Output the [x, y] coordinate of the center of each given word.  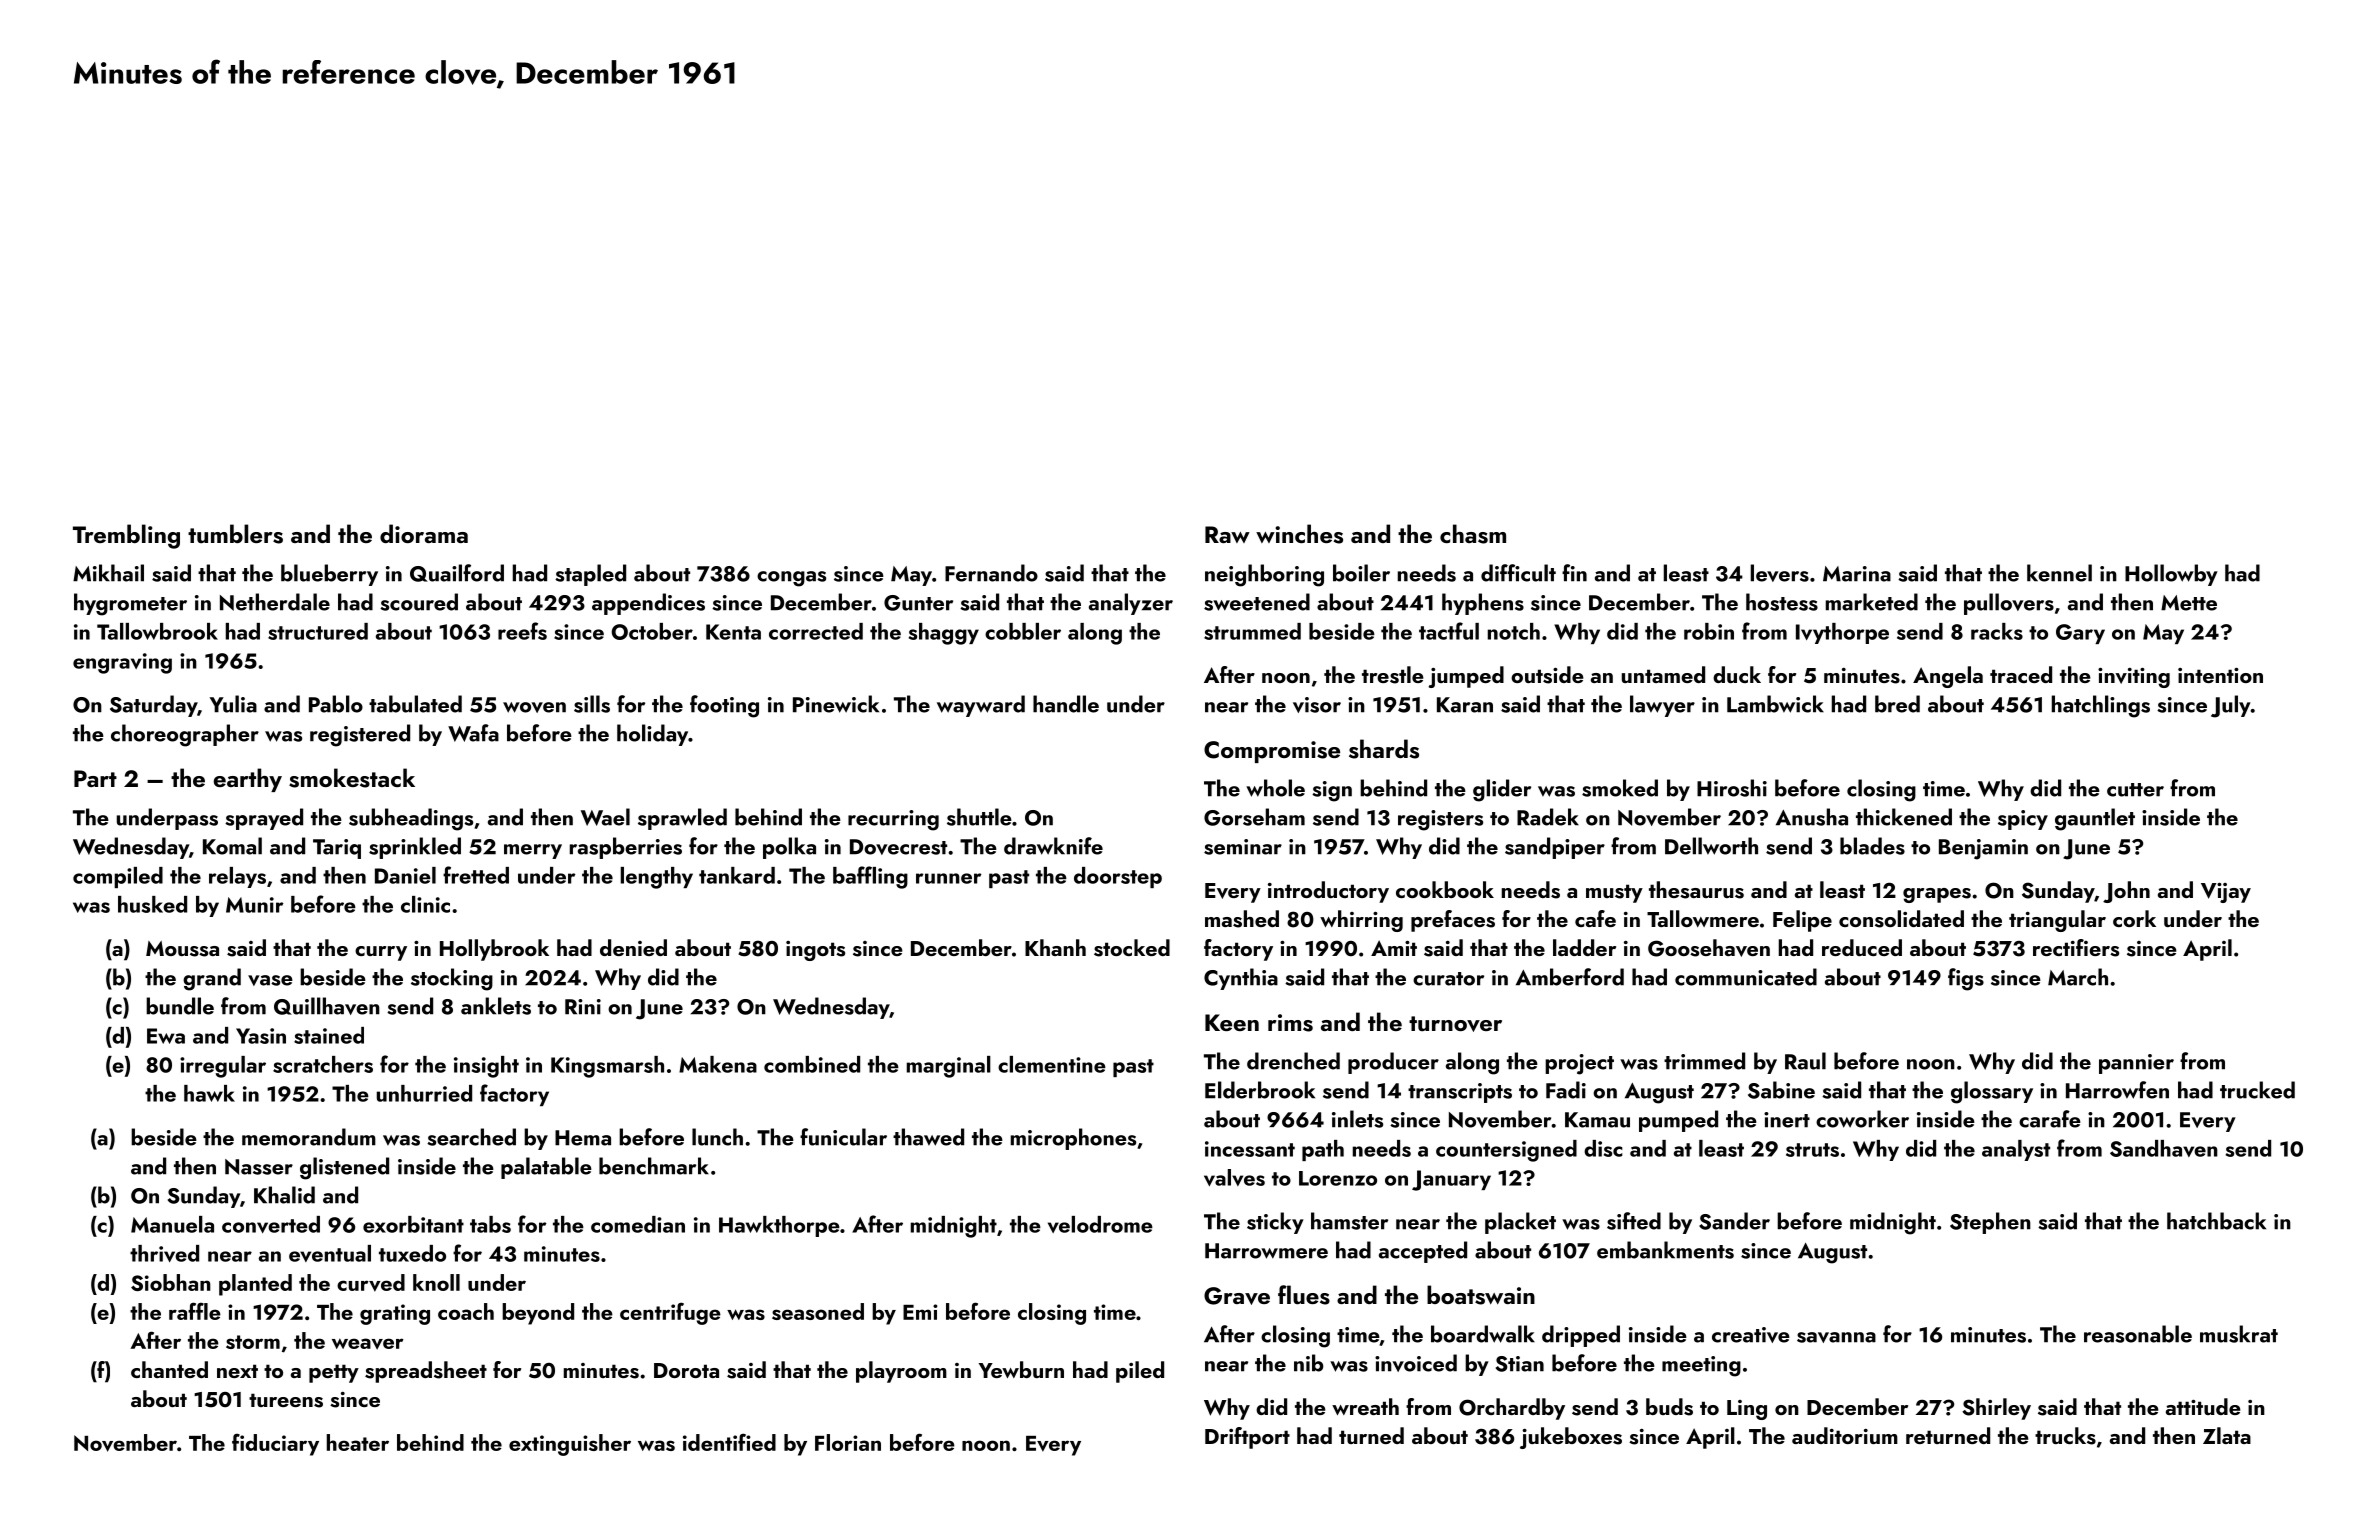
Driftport [1247, 1438]
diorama [424, 533]
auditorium [1845, 1435]
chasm [1473, 534]
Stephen [1990, 1223]
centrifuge [670, 1313]
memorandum [309, 1137]
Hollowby [2171, 575]
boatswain [1481, 1295]
